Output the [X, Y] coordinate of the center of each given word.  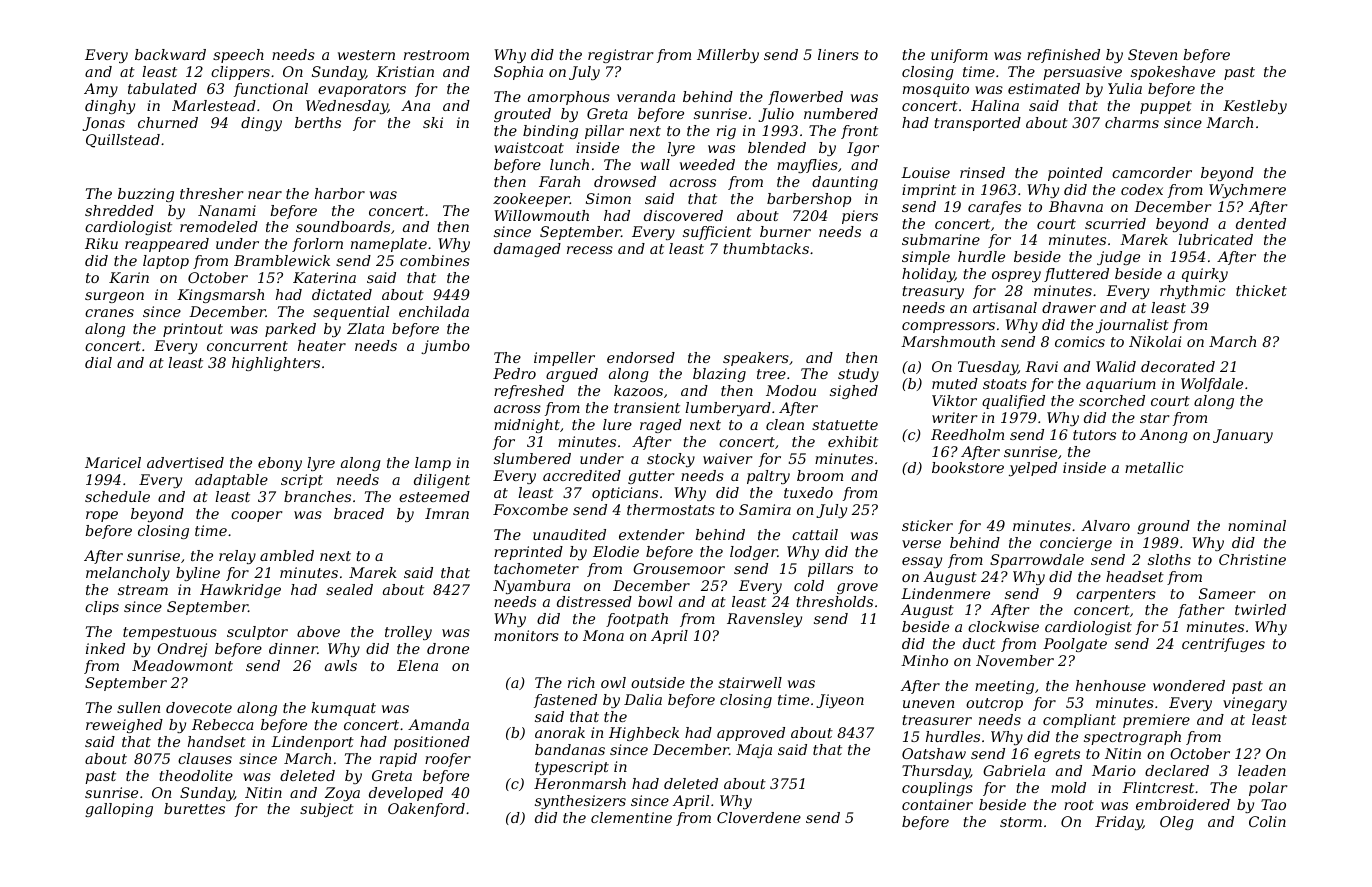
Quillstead [123, 141]
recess [590, 250]
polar [1268, 789]
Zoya [342, 794]
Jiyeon [840, 701]
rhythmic [1193, 292]
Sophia [518, 73]
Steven [1152, 54]
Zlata [365, 328]
